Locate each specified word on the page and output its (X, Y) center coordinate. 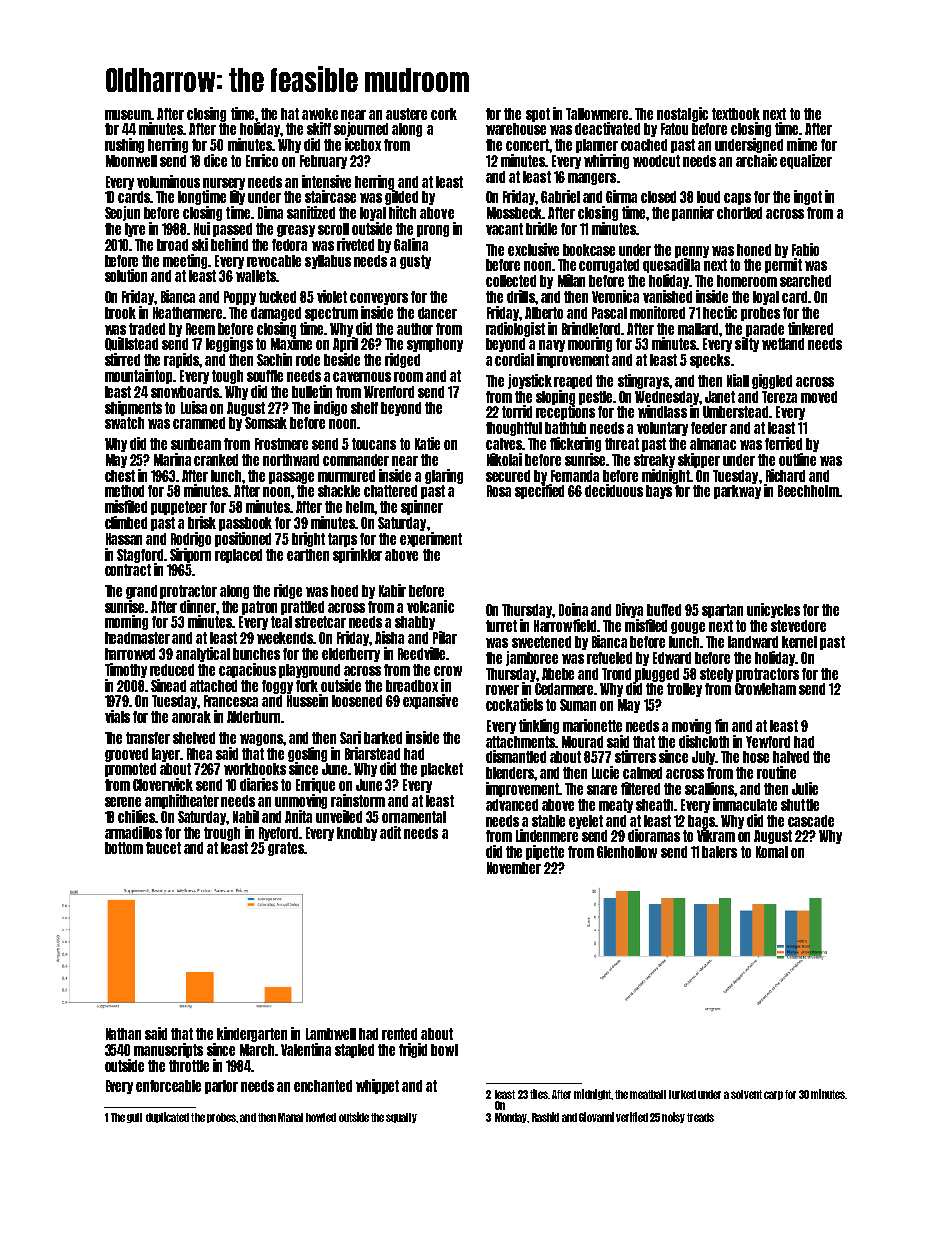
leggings (229, 344)
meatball (648, 1094)
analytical (203, 654)
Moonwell (131, 161)
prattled (302, 608)
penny (692, 252)
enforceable (168, 1086)
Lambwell (331, 1034)
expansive (430, 701)
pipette (545, 852)
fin (721, 725)
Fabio (805, 249)
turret (501, 626)
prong (433, 231)
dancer (437, 313)
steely (716, 675)
